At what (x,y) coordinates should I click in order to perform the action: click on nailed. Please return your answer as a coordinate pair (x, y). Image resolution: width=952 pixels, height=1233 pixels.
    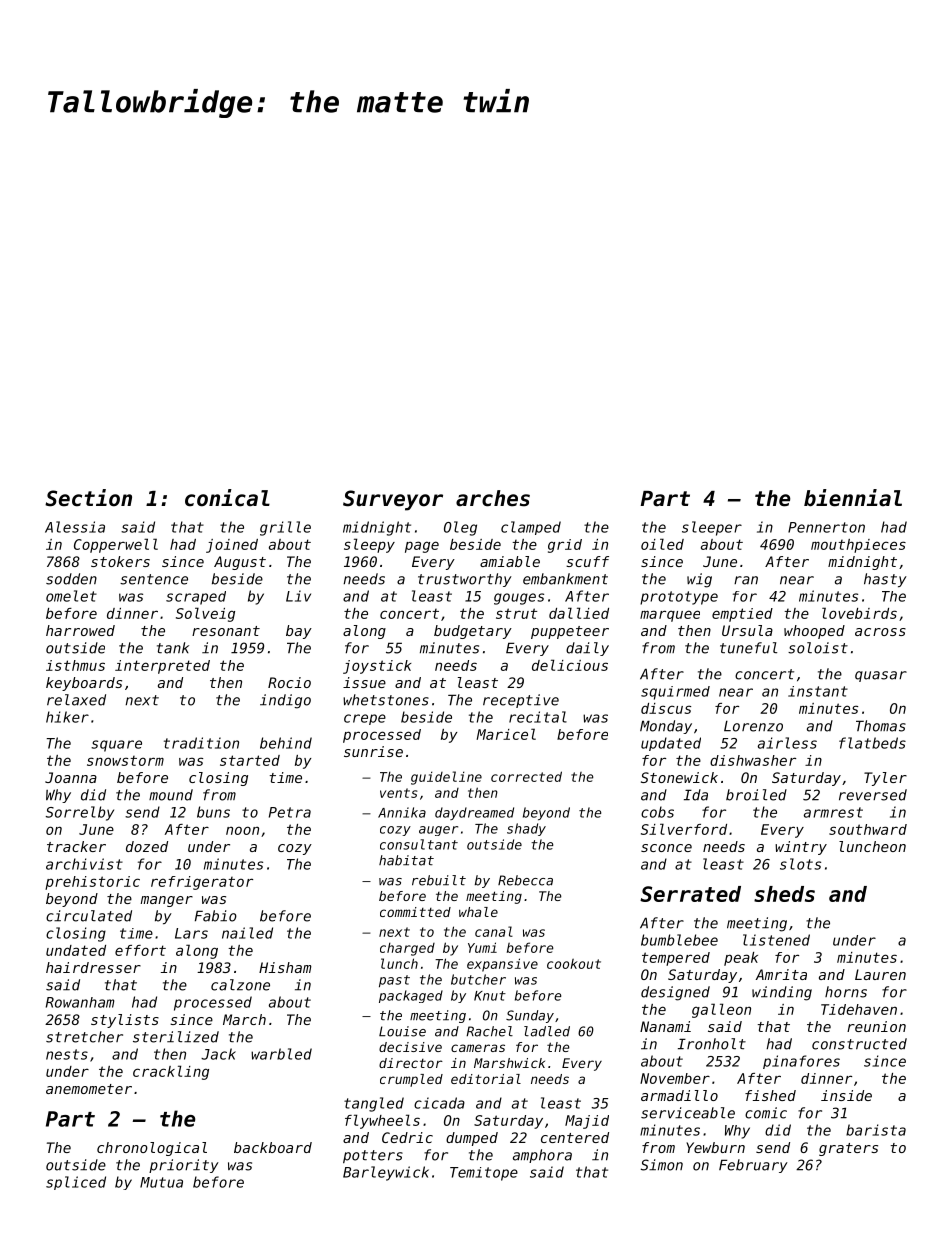
    Looking at the image, I should click on (247, 933).
